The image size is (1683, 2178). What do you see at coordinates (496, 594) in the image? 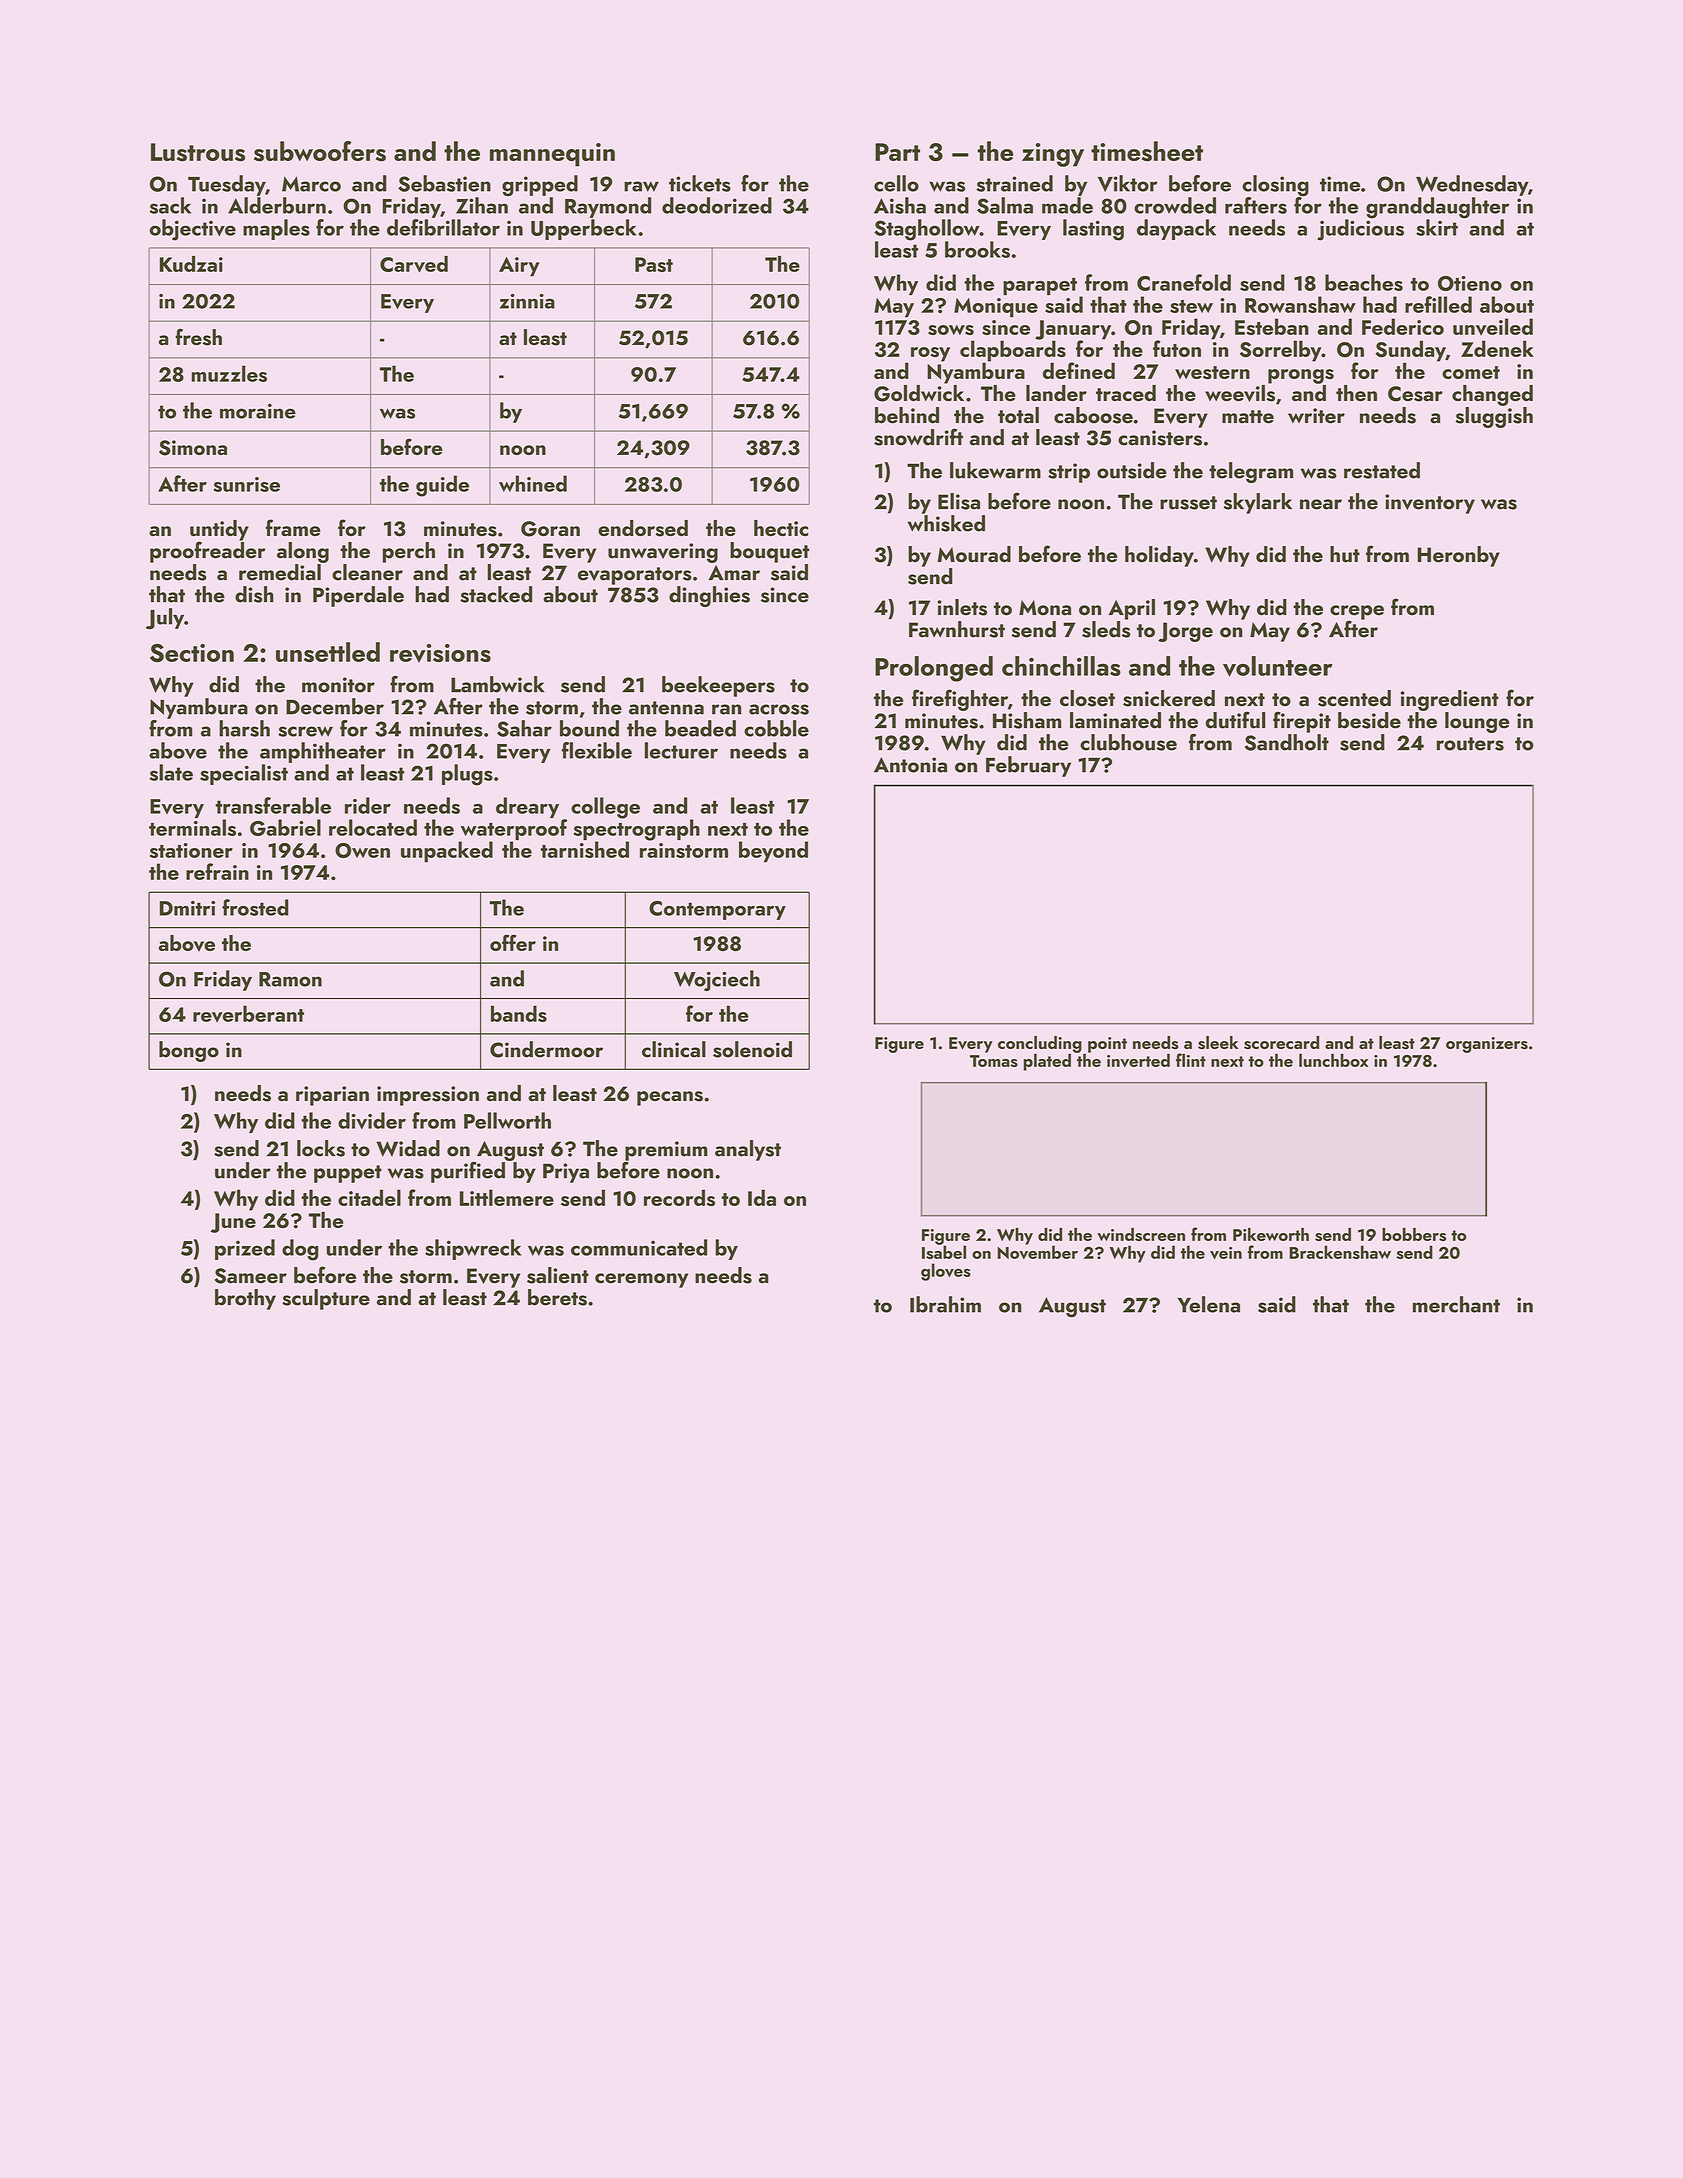
I see `stacked` at bounding box center [496, 594].
